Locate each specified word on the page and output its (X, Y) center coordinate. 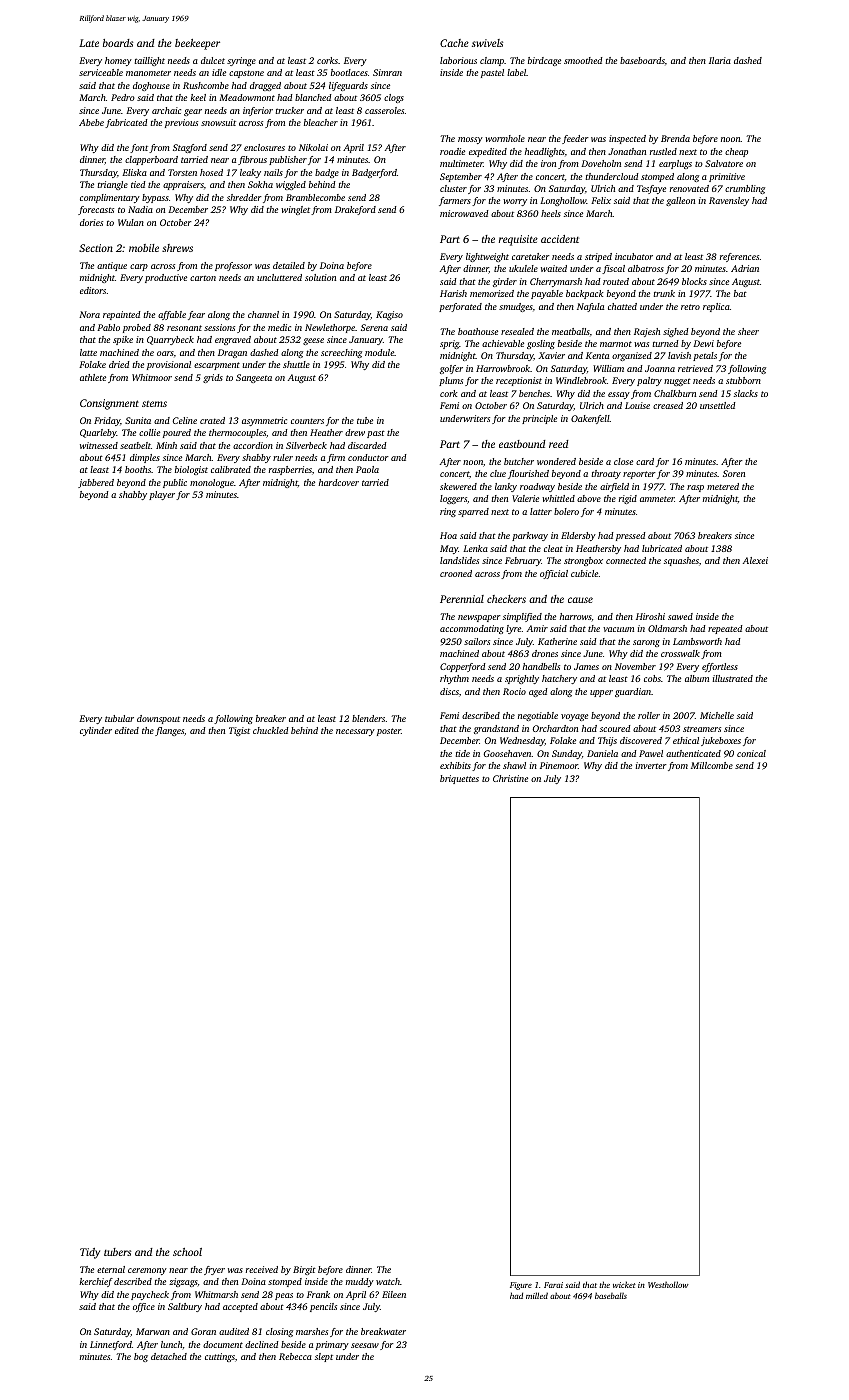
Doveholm (601, 163)
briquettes (459, 779)
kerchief (96, 1282)
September (461, 177)
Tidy (90, 1253)
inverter (651, 765)
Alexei (755, 560)
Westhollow (668, 1284)
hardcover (339, 482)
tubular (119, 718)
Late (89, 43)
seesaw (365, 1345)
